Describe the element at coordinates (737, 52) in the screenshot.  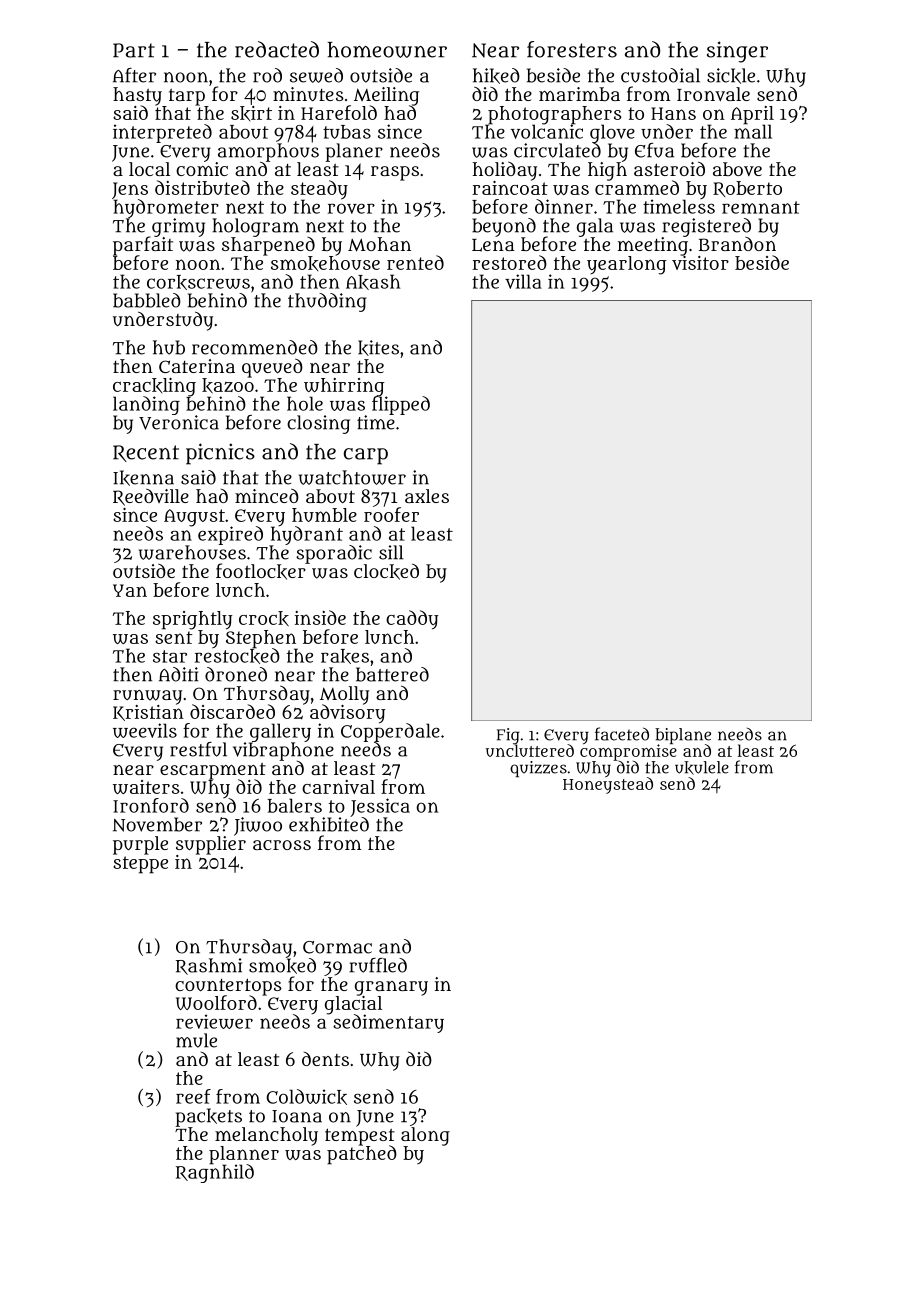
I see `singer` at that location.
